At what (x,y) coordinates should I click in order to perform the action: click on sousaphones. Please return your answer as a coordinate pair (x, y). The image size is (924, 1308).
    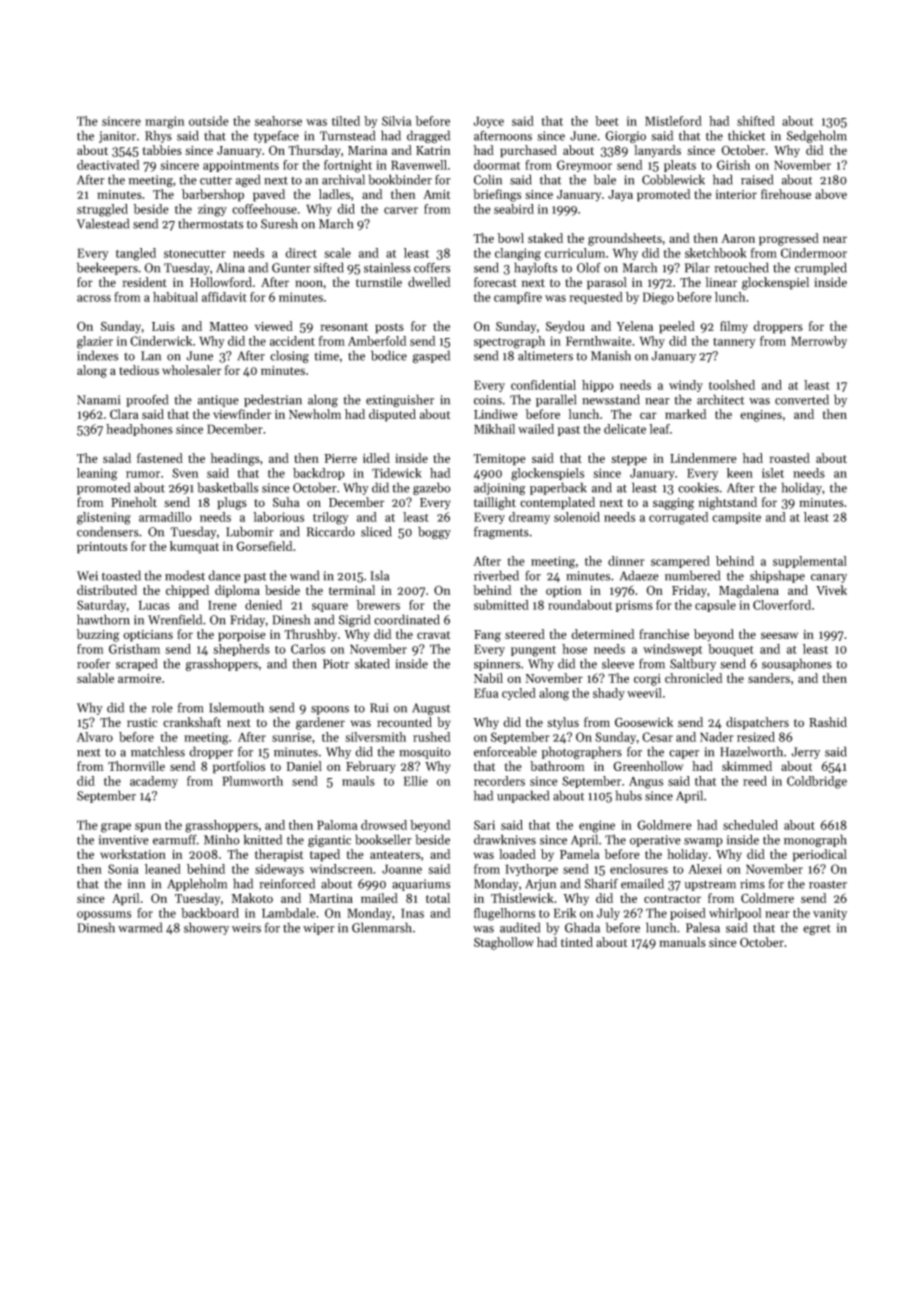
    Looking at the image, I should click on (797, 664).
